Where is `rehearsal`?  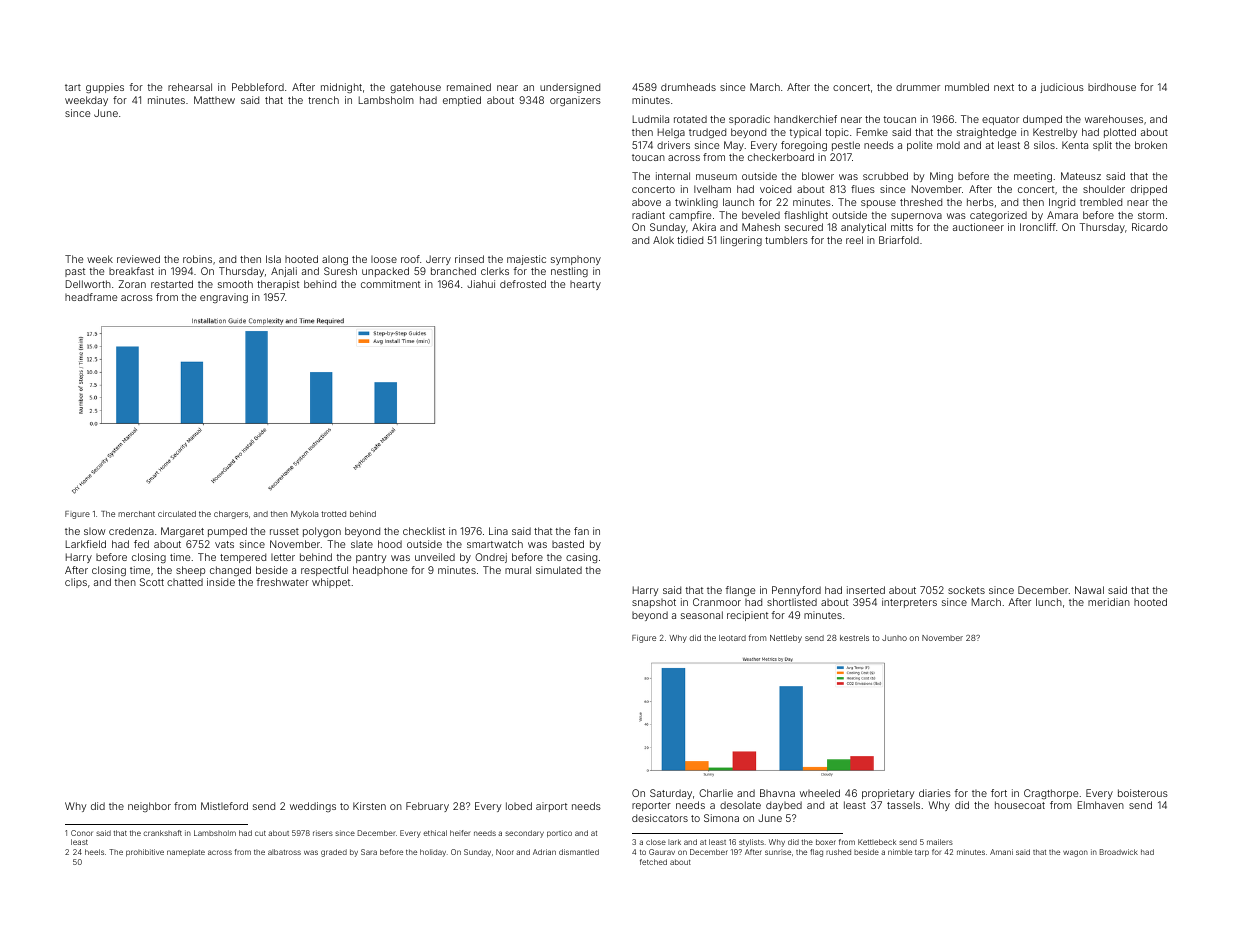 rehearsal is located at coordinates (190, 87).
